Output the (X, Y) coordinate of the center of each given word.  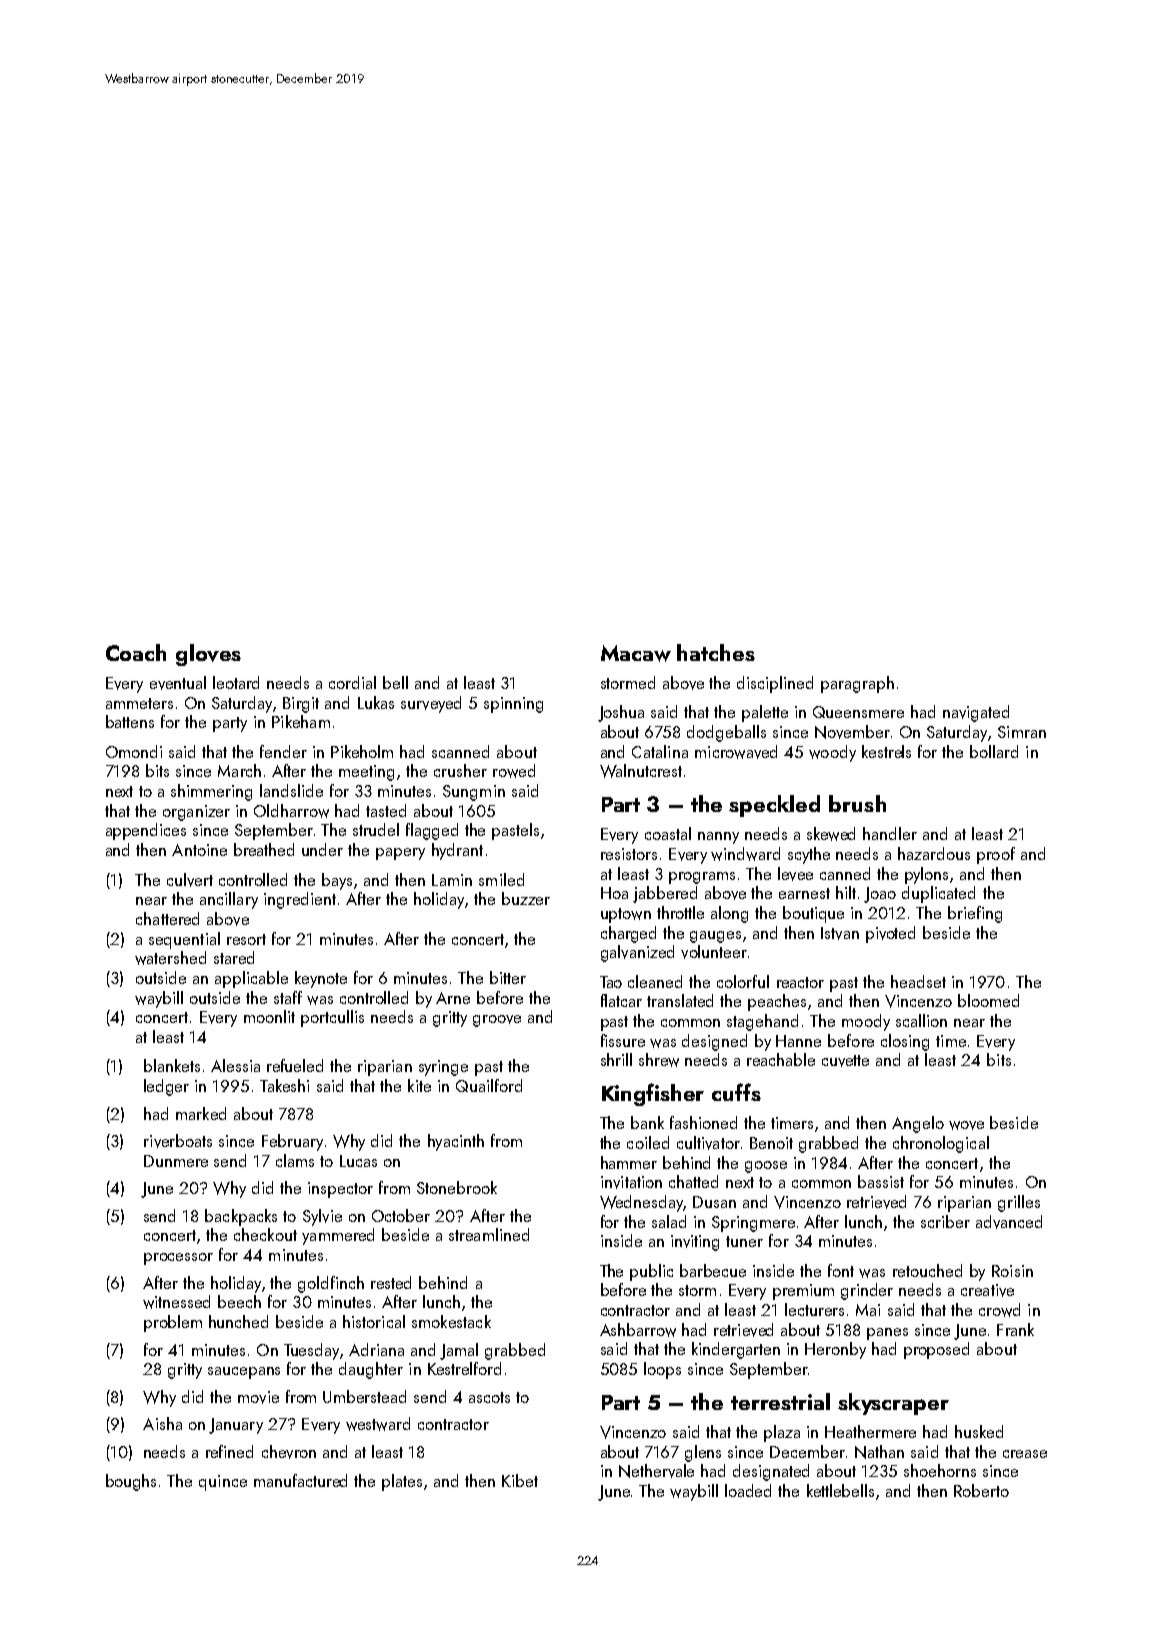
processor (178, 1259)
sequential (184, 940)
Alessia (235, 1065)
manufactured (300, 1480)
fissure (623, 1040)
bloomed (988, 1000)
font (841, 1270)
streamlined (489, 1234)
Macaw (636, 653)
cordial (352, 682)
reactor (800, 982)
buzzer (526, 898)
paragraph (857, 684)
